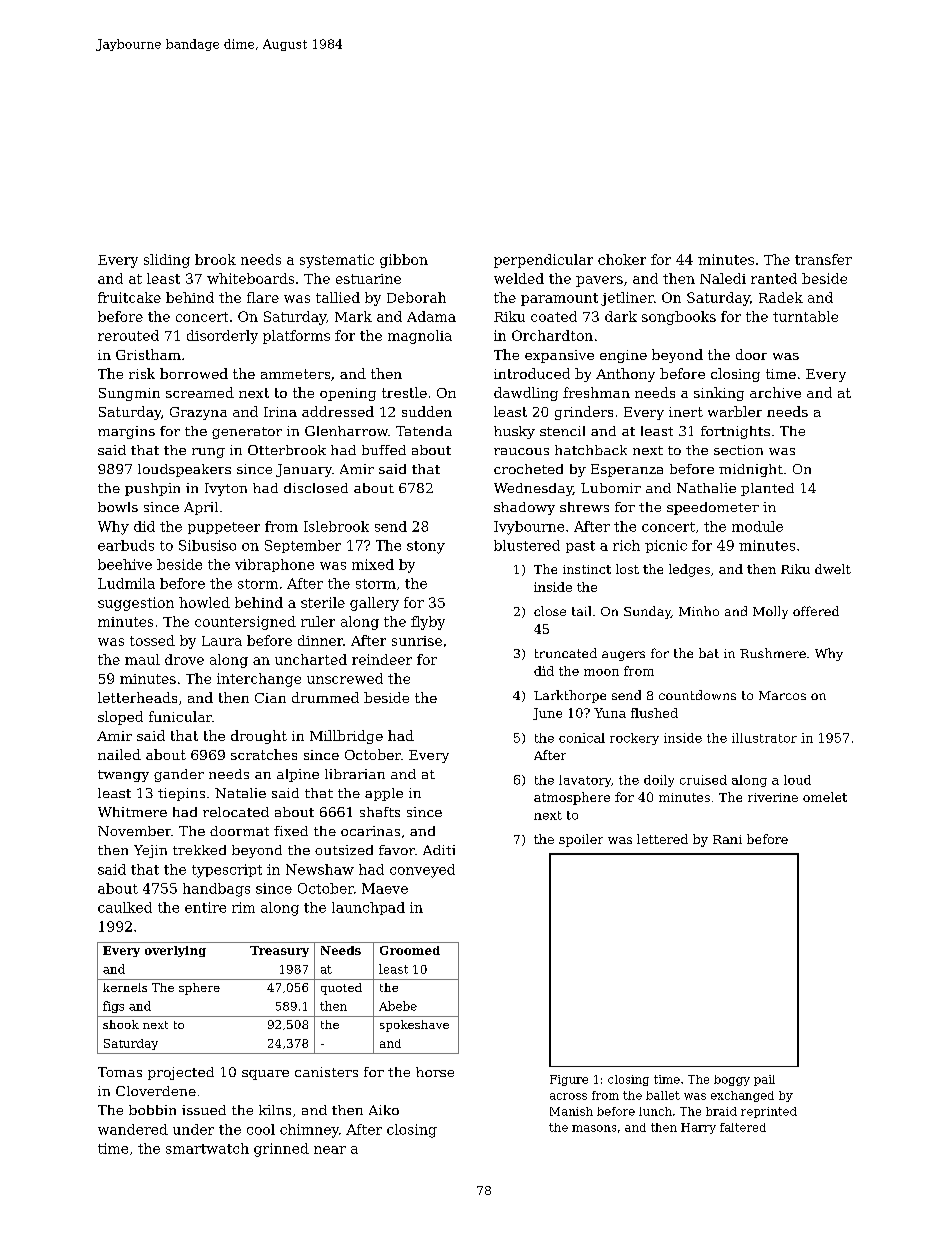  I want to click on perpendicular, so click(543, 261).
